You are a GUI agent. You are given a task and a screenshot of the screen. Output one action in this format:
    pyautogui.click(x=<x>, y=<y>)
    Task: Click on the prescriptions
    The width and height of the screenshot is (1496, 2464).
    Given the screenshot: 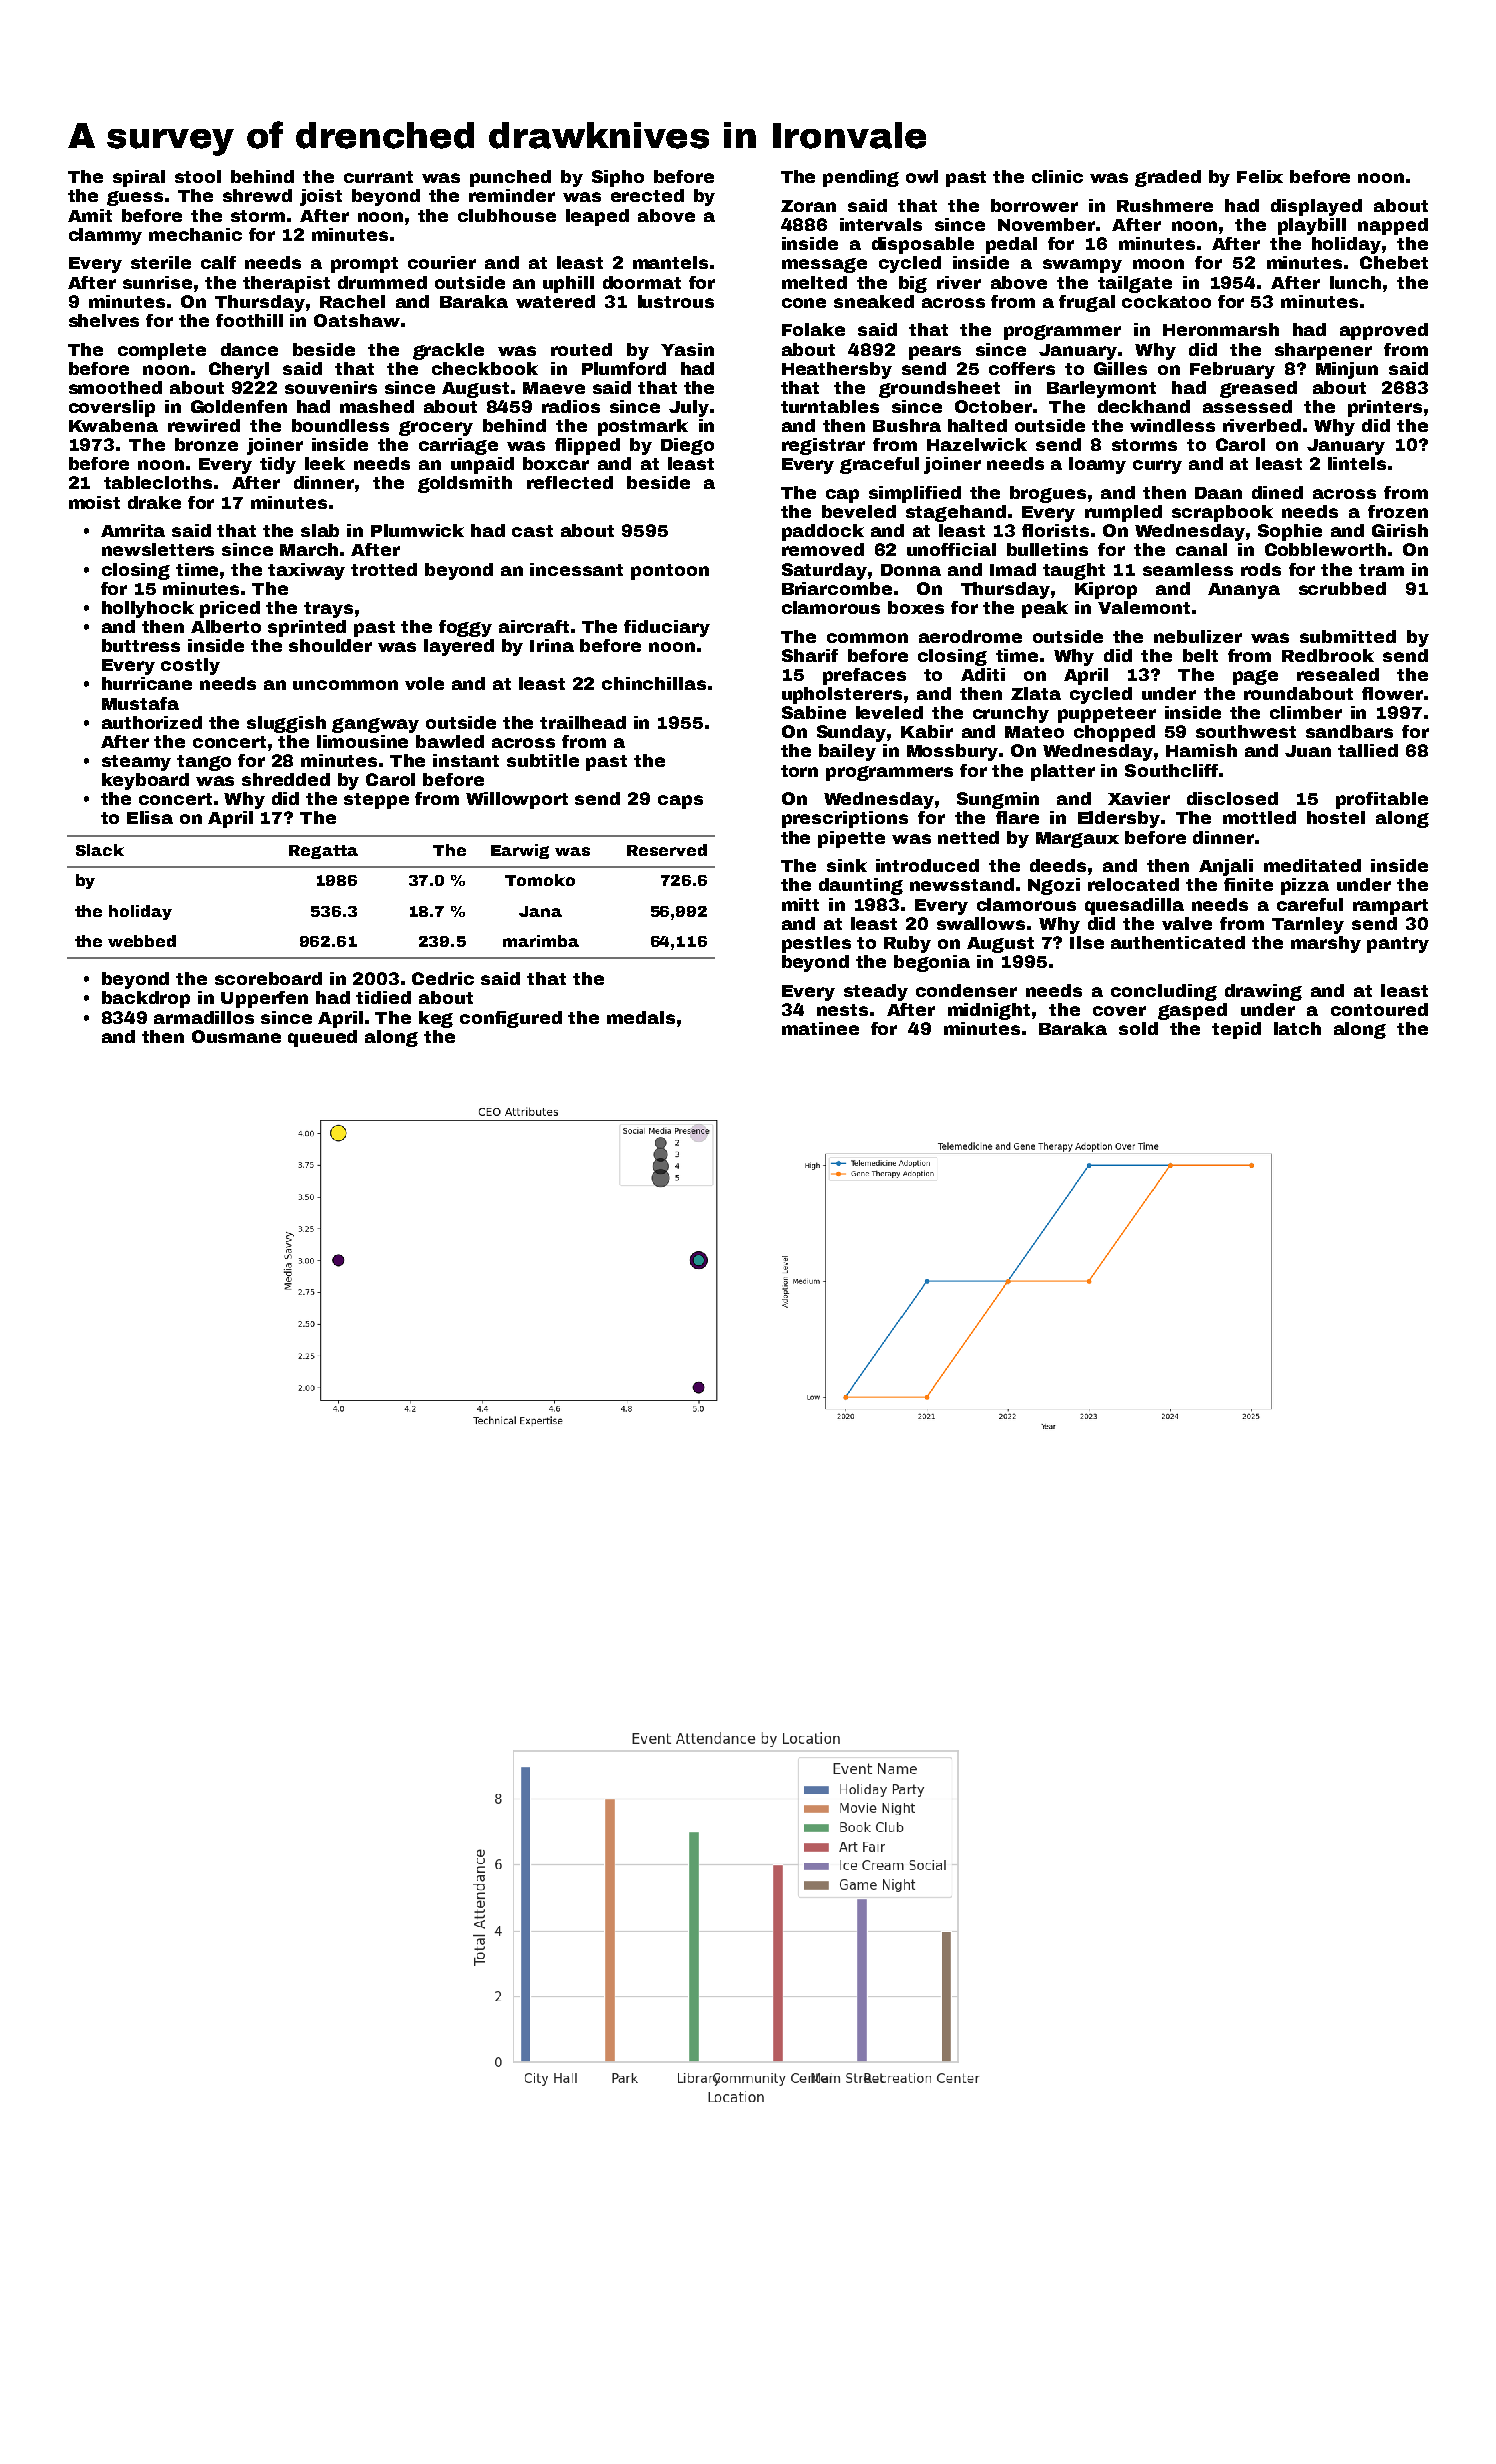 What is the action you would take?
    pyautogui.click(x=845, y=819)
